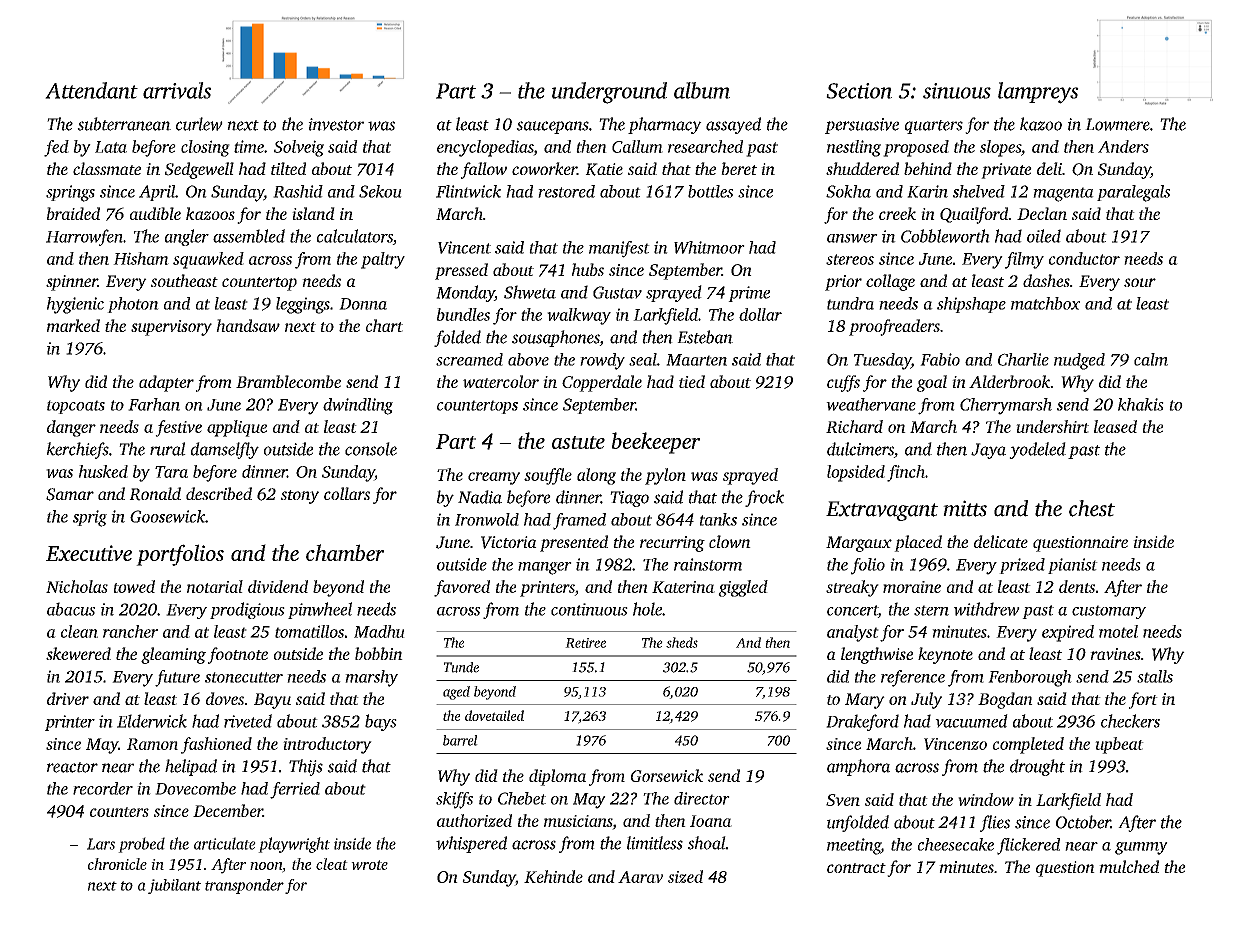 The width and height of the screenshot is (1233, 952). Describe the element at coordinates (667, 775) in the screenshot. I see `Gorsewick` at that location.
